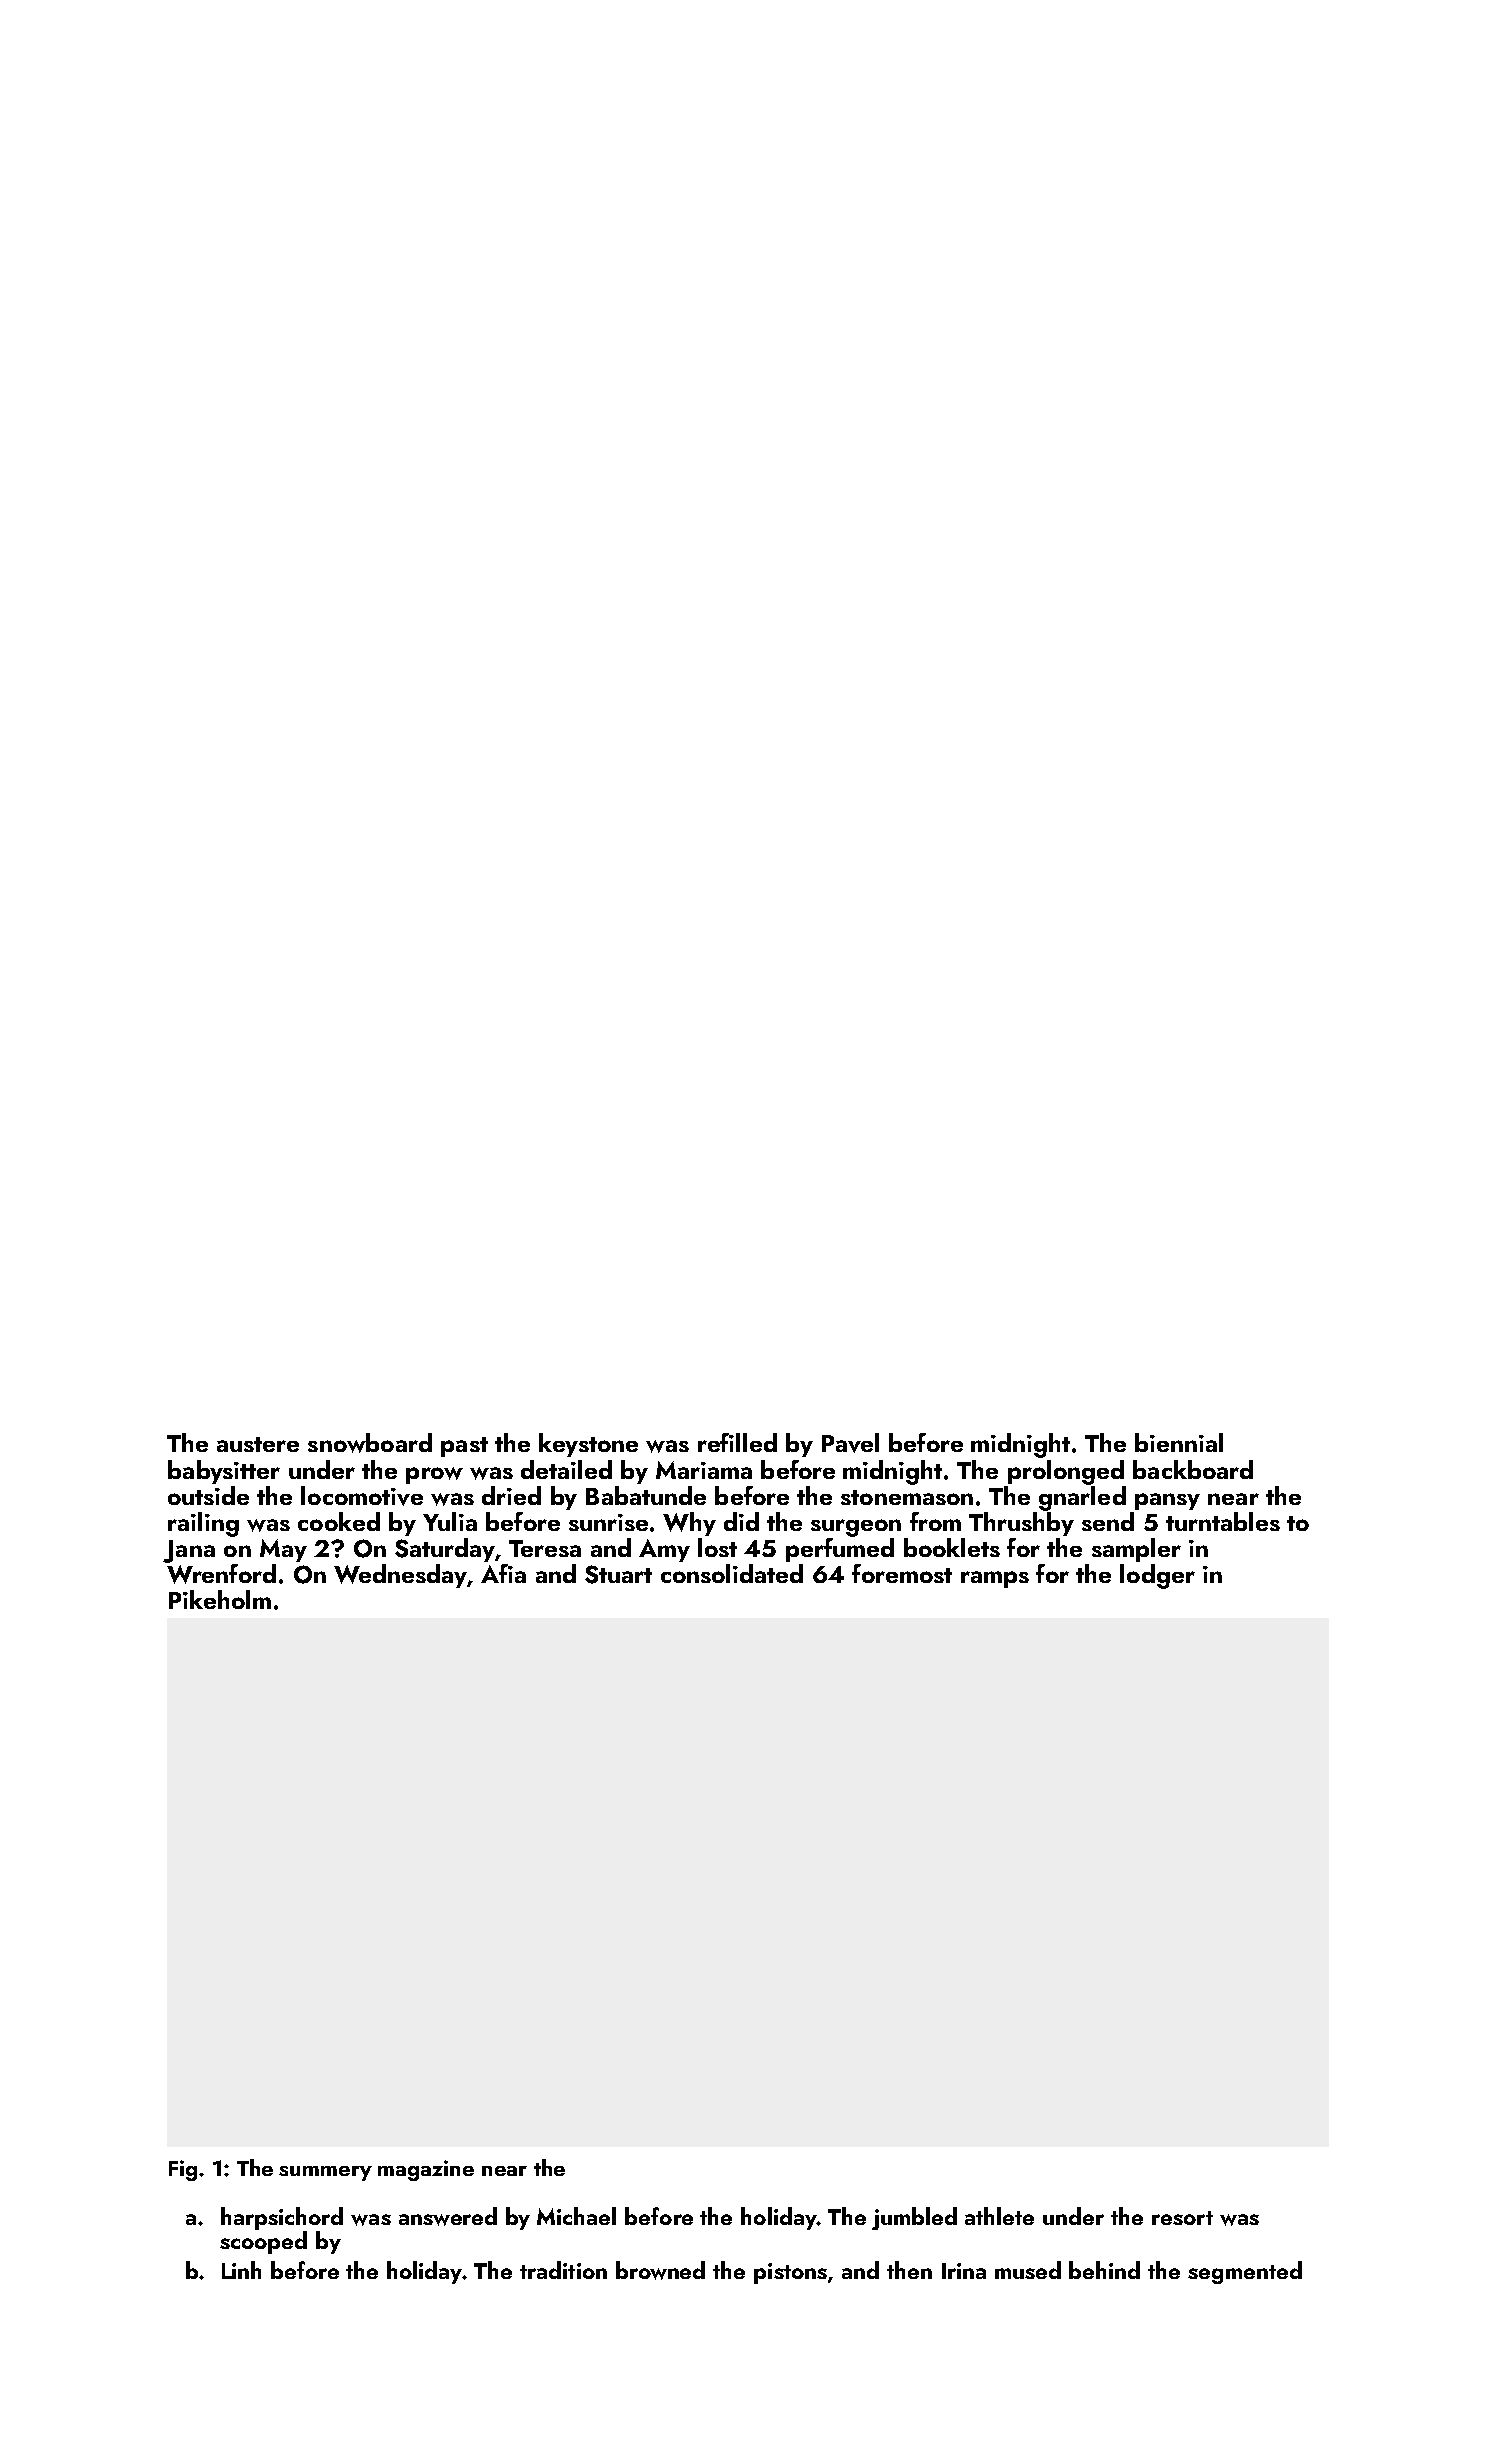  What do you see at coordinates (448, 2216) in the page?
I see `answered` at bounding box center [448, 2216].
